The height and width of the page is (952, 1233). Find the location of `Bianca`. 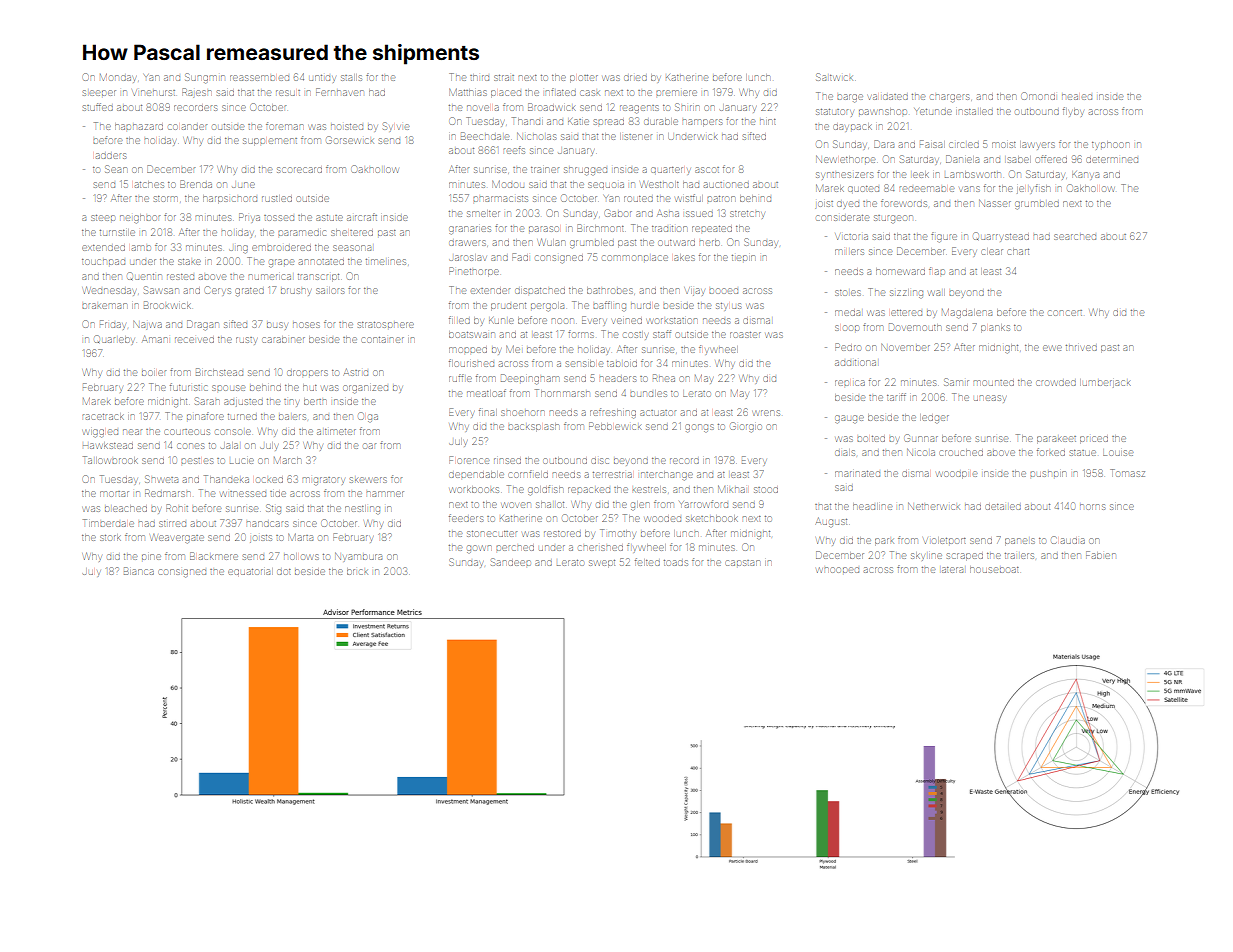

Bianca is located at coordinates (139, 571).
